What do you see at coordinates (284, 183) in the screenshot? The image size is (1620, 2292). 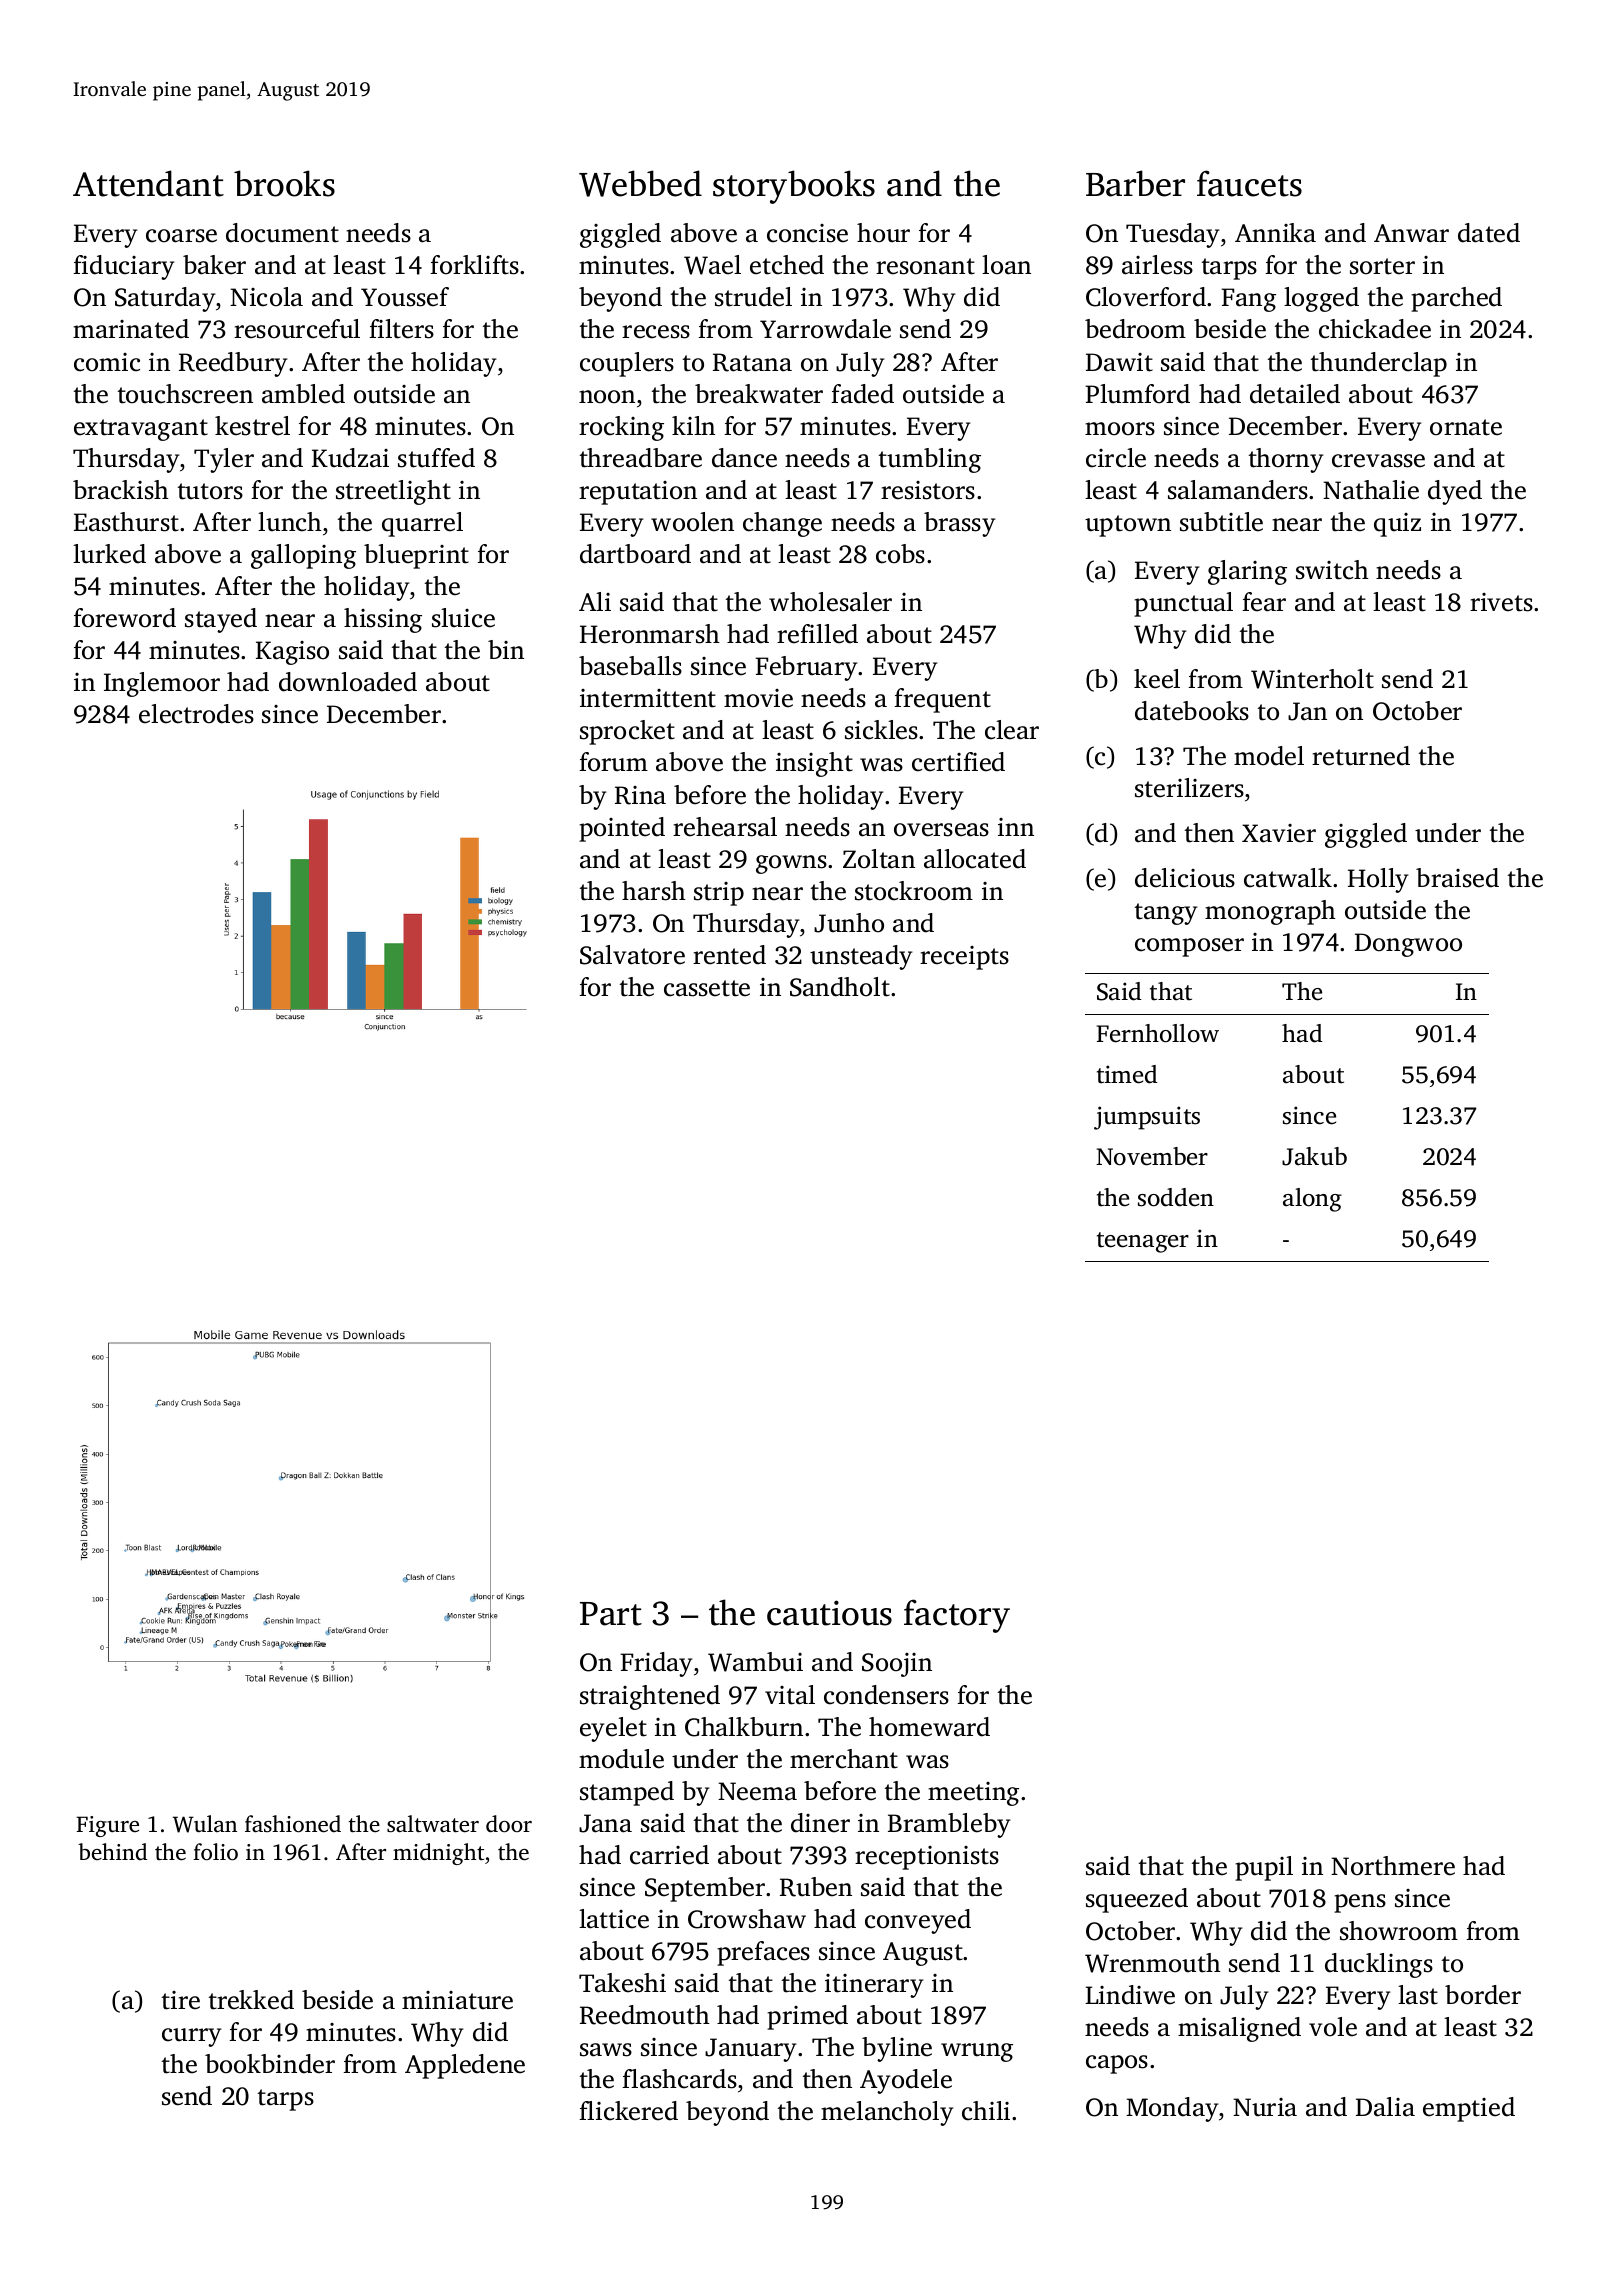 I see `brooks` at bounding box center [284, 183].
